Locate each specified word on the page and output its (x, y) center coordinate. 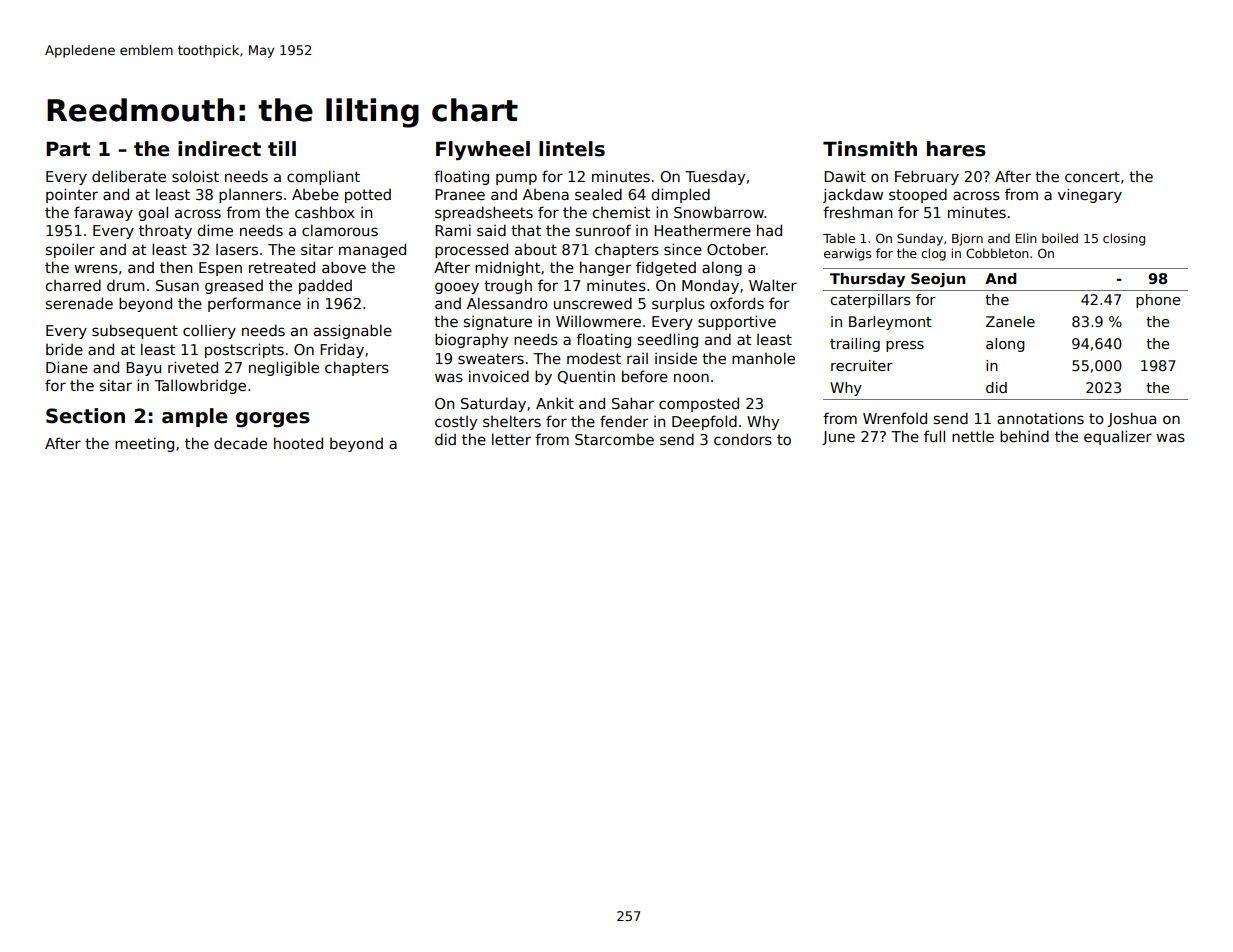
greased (234, 287)
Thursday (867, 280)
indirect (219, 149)
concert (1092, 176)
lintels (572, 149)
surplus (678, 305)
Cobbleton (997, 253)
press (905, 346)
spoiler (70, 250)
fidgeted (666, 268)
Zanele (1010, 321)
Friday (342, 350)
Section (85, 416)
